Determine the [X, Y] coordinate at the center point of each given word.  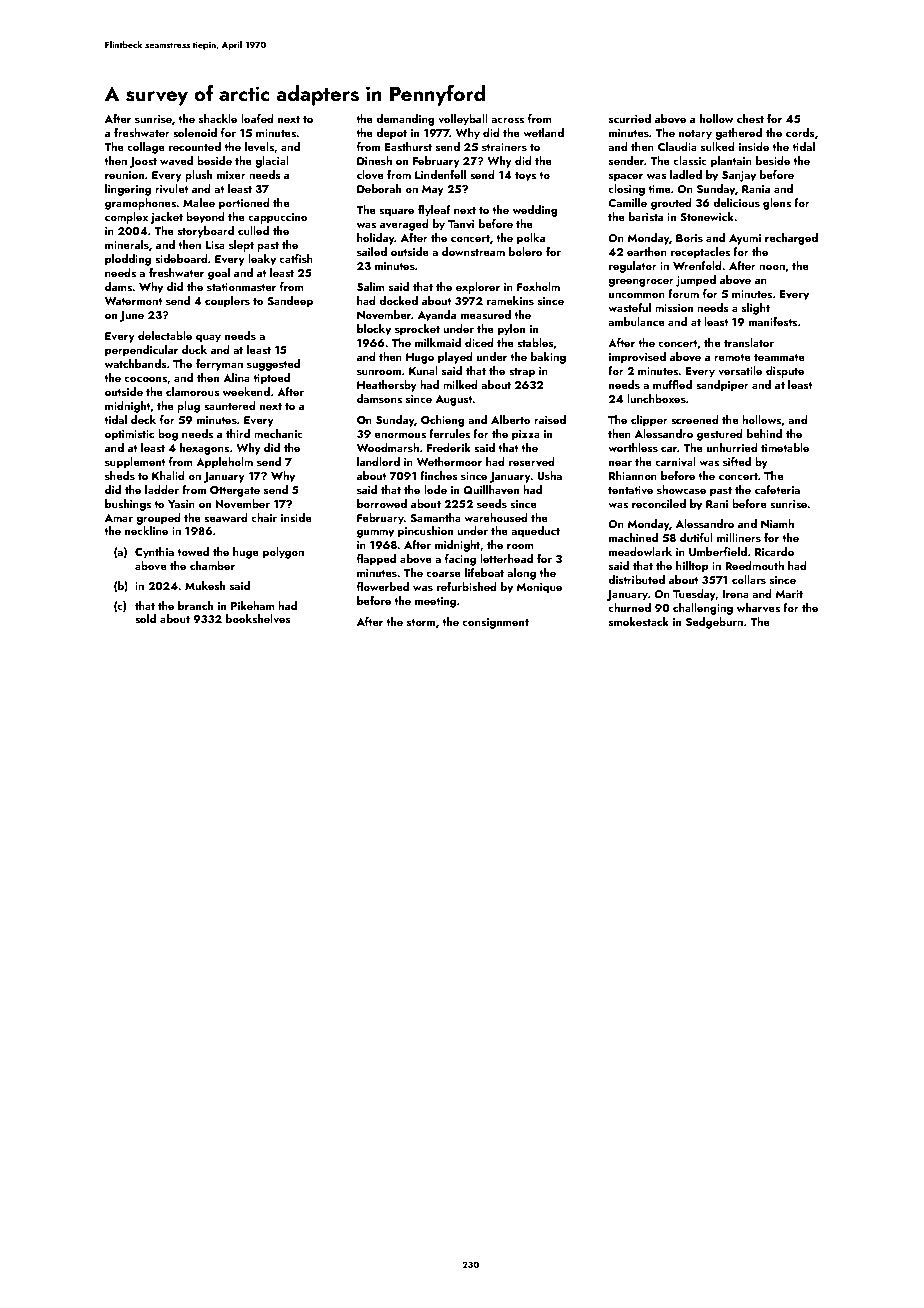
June [131, 316]
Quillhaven [491, 489]
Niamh [777, 523]
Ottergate [235, 491]
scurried [630, 118]
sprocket [417, 330]
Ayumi [745, 239]
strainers [504, 147]
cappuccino [278, 218]
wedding [535, 211]
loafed [257, 118]
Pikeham [253, 605]
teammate [779, 357]
